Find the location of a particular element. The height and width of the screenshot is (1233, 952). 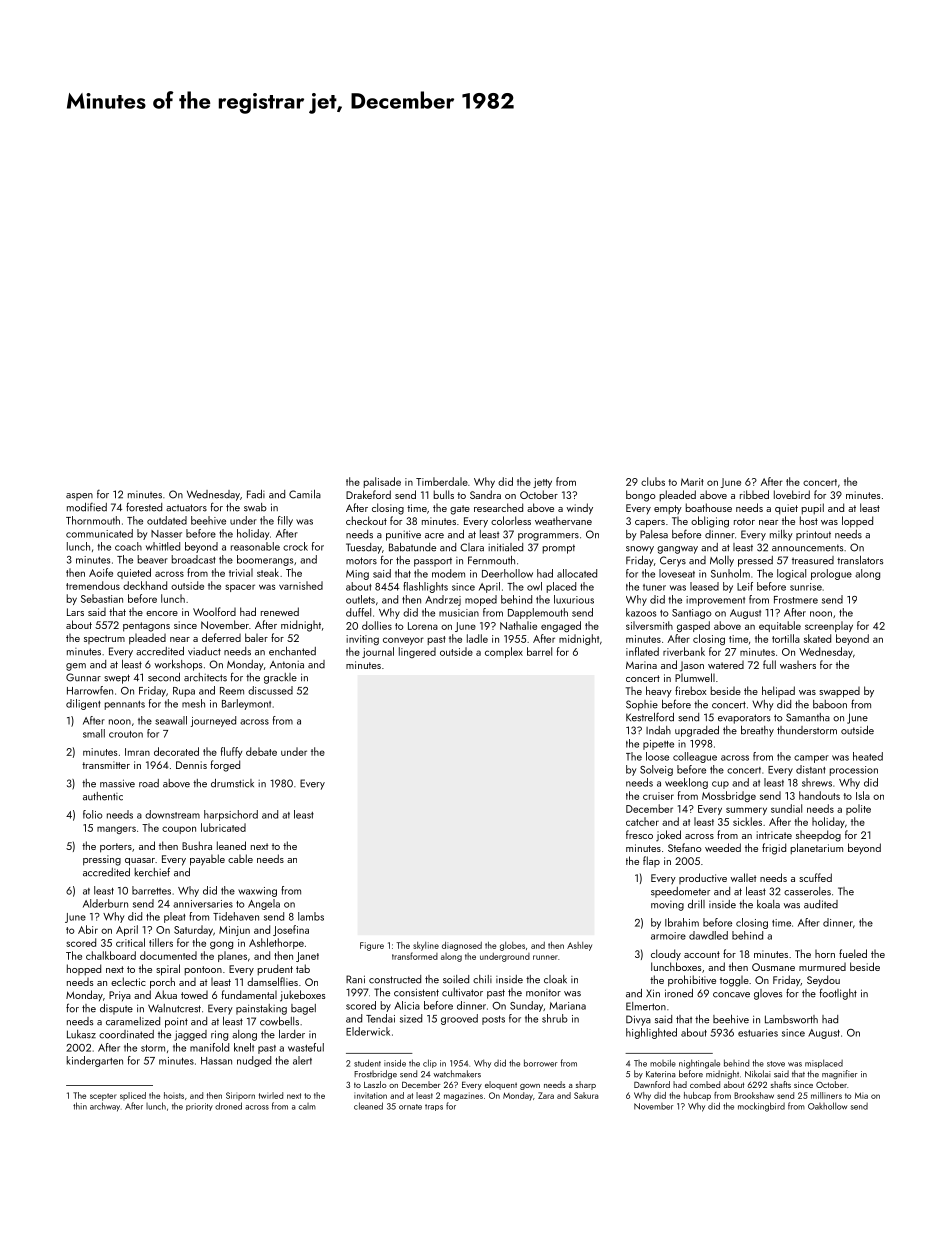

folio is located at coordinates (92, 814).
